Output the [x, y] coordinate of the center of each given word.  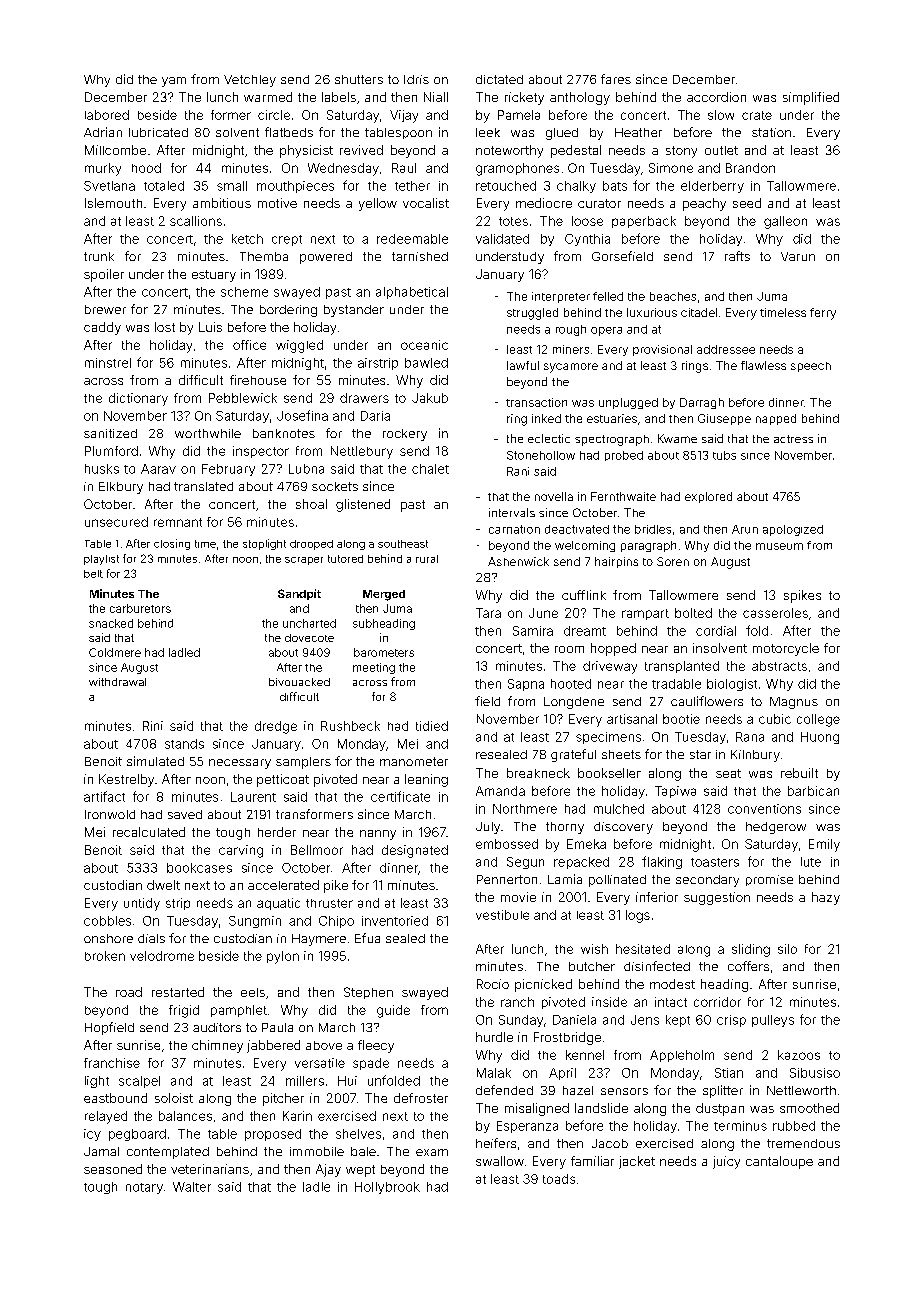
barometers [384, 652]
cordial [716, 631]
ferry [823, 314]
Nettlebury [362, 452]
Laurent [253, 797]
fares [616, 79]
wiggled [299, 346]
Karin [297, 1116]
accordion [716, 97]
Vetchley [250, 81]
